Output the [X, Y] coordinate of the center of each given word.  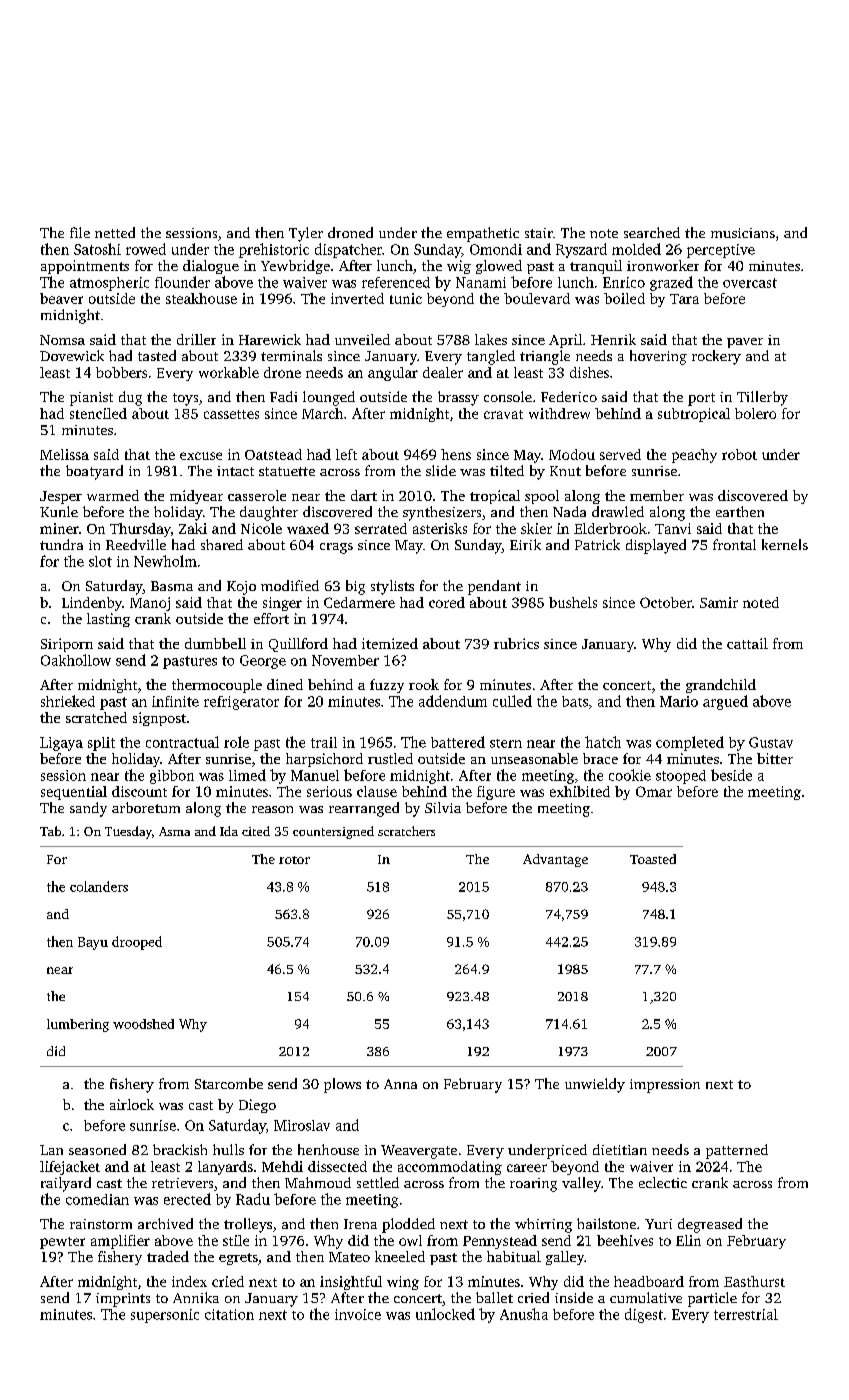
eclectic [663, 1182]
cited [256, 831]
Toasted [653, 859]
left [346, 454]
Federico [569, 396]
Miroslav [302, 1125]
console [508, 396]
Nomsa [62, 340]
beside [731, 775]
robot [739, 454]
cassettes [231, 414]
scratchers [406, 831]
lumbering [78, 1025]
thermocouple [217, 686]
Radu [253, 1199]
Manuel [315, 775]
